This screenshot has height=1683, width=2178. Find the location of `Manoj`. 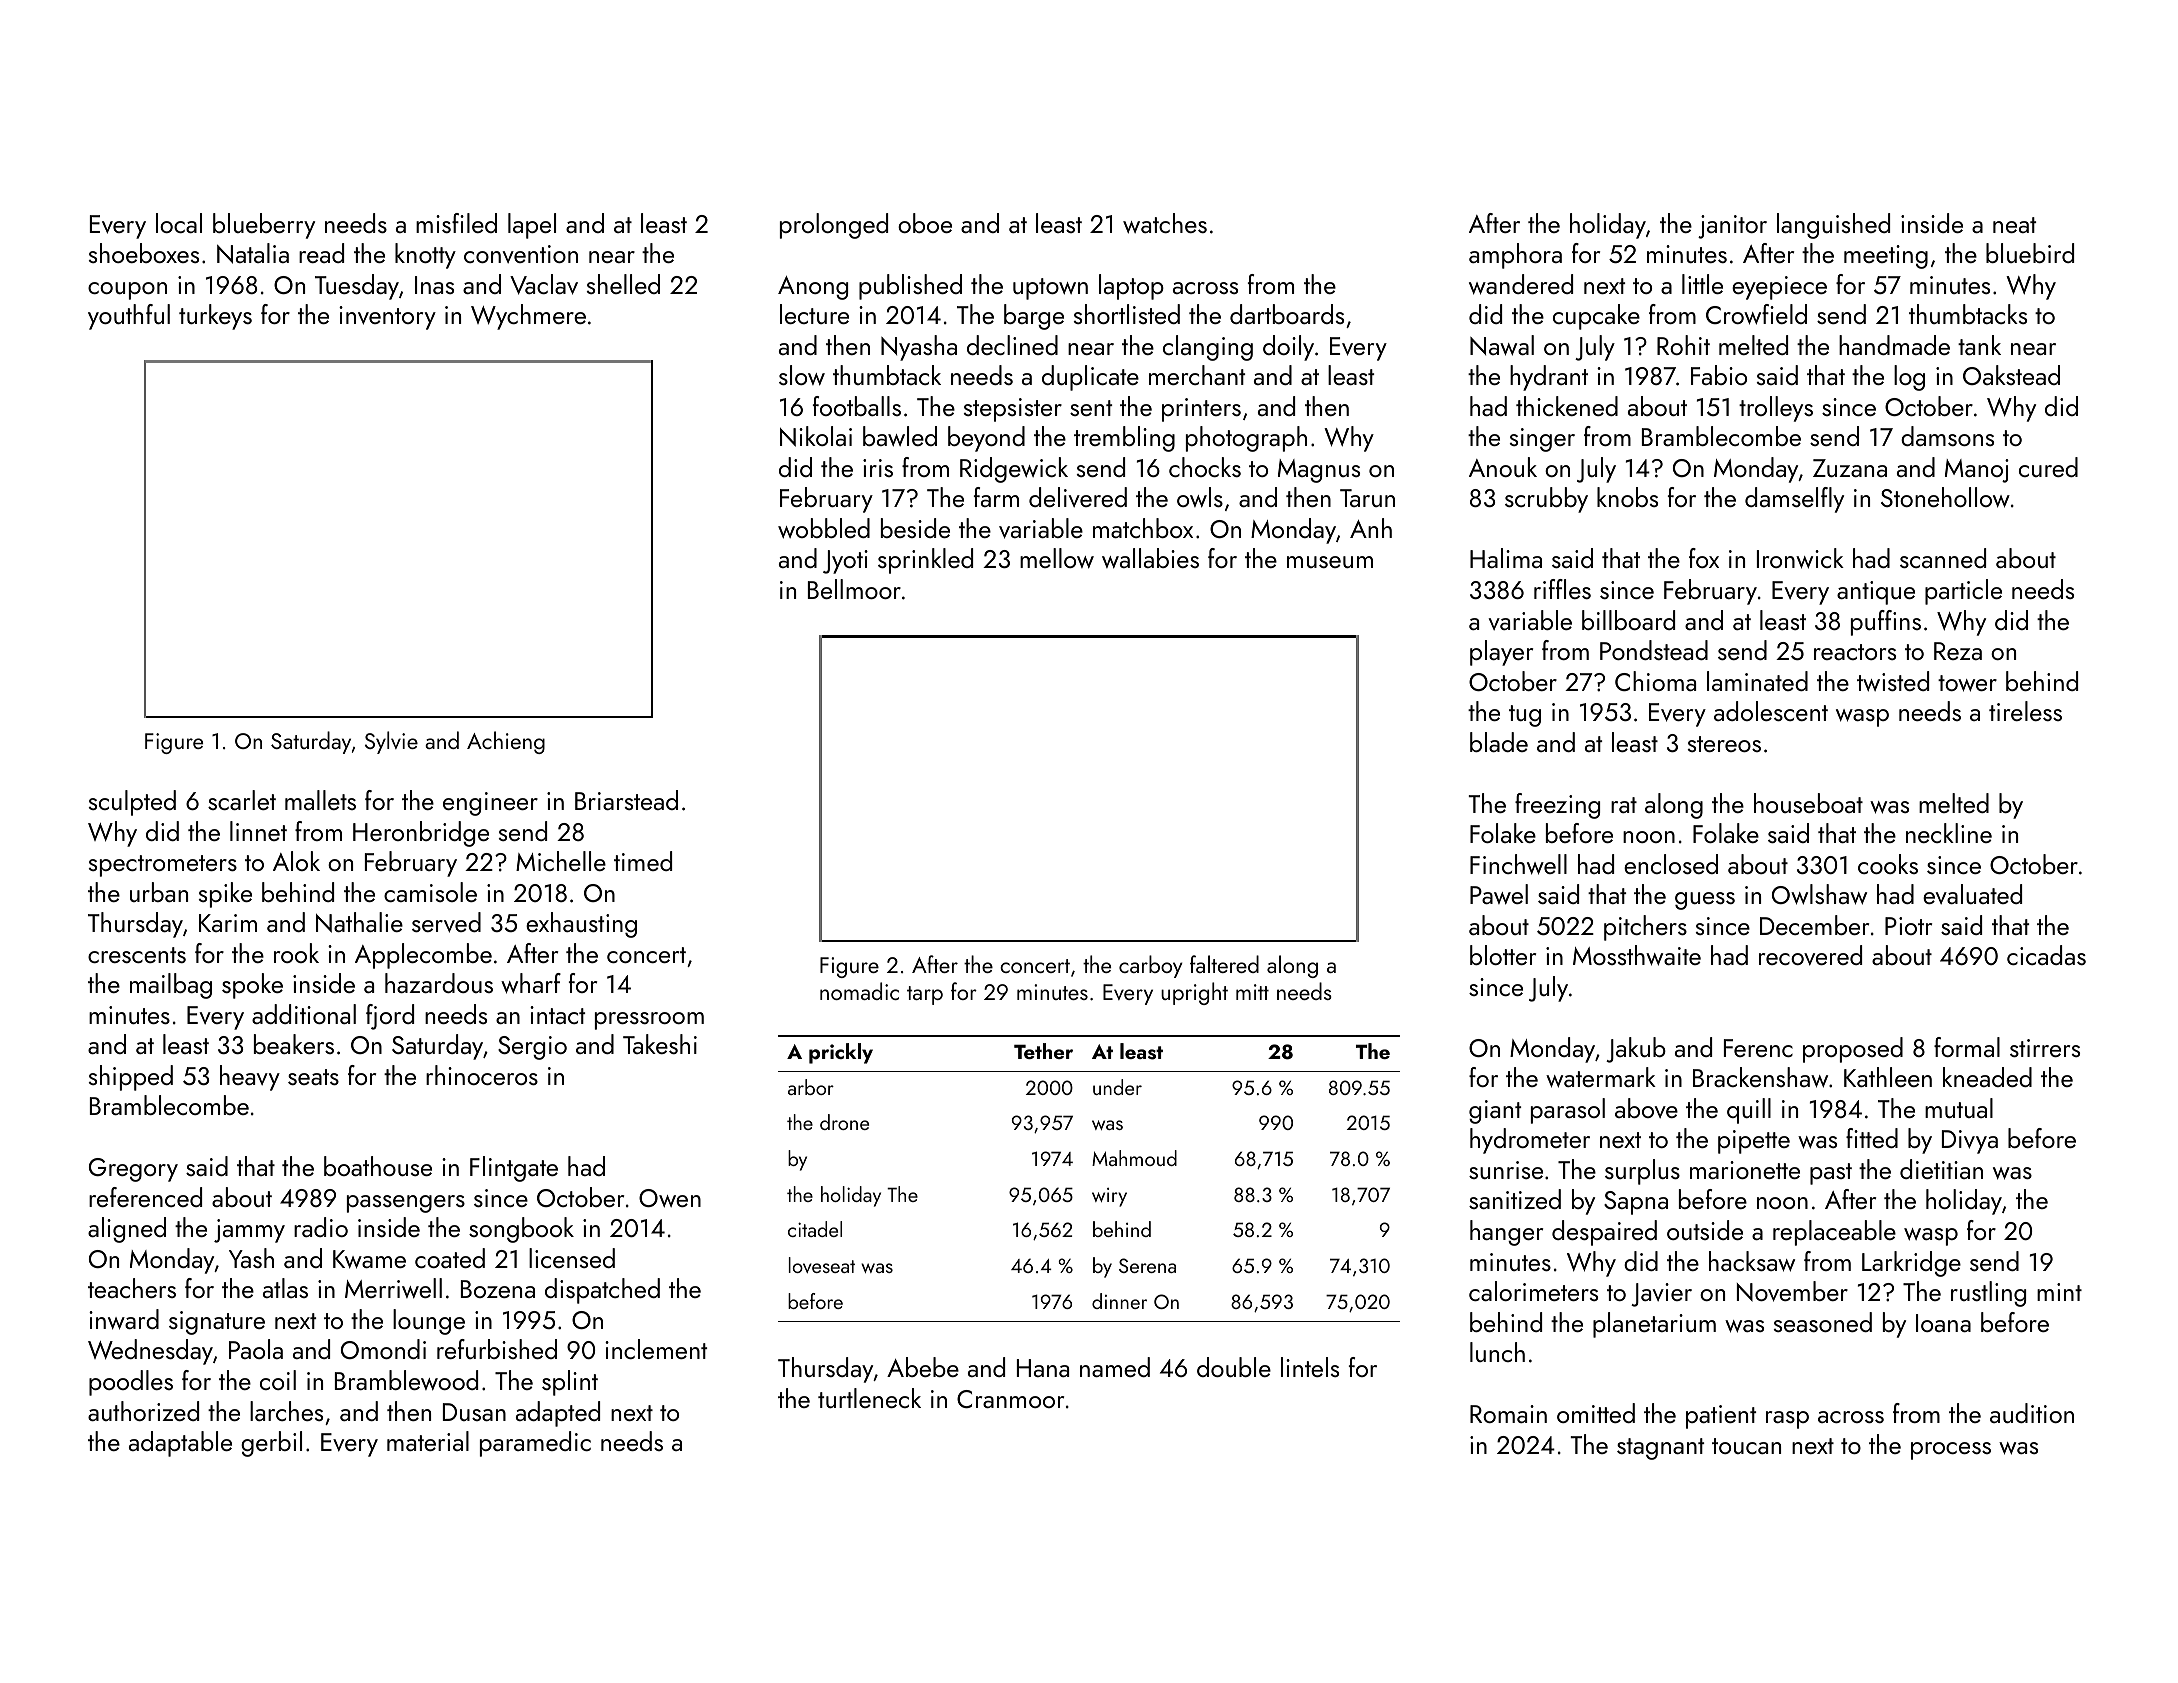

Manoj is located at coordinates (1977, 471).
